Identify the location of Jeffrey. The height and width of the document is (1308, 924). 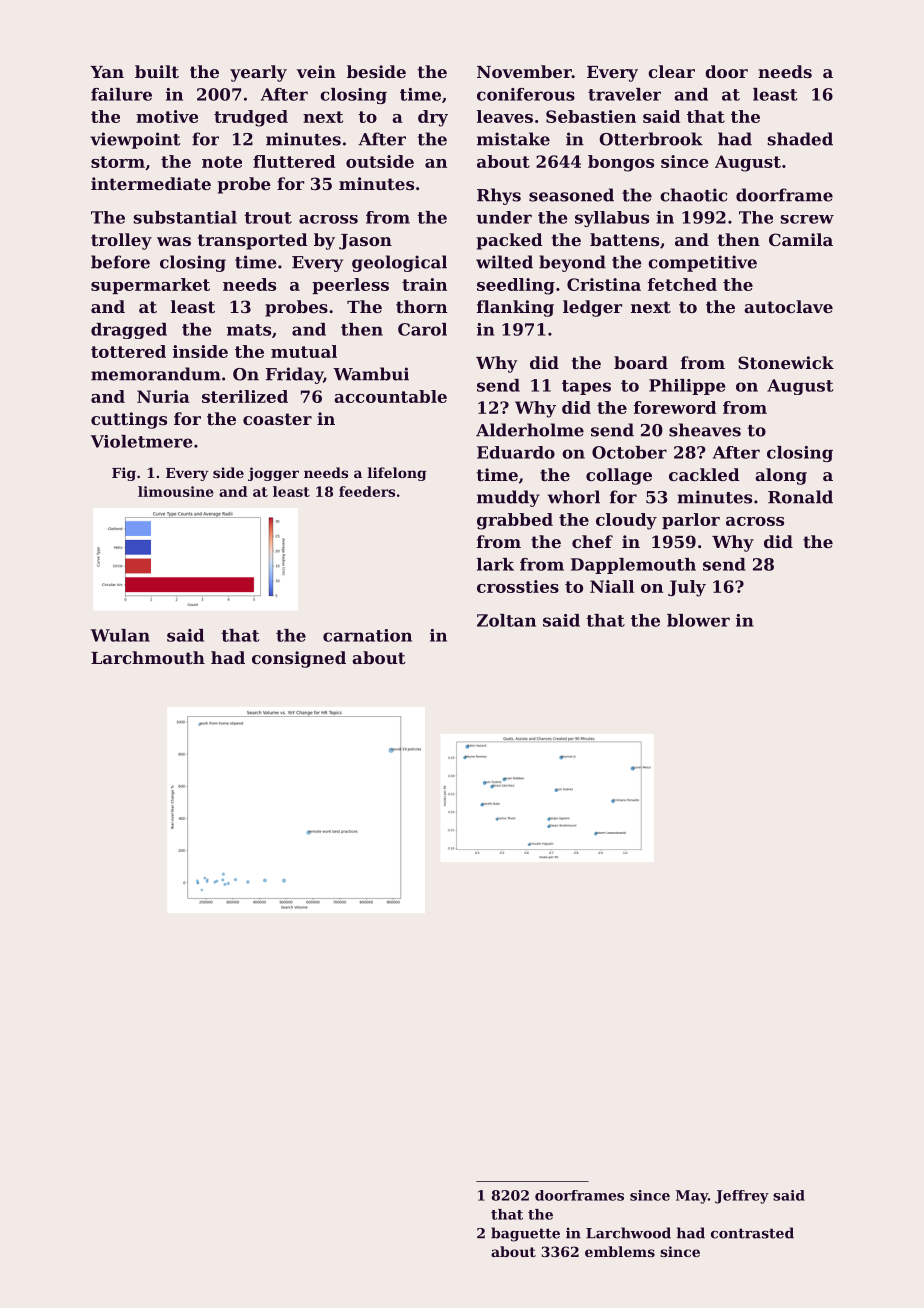
(742, 1197).
